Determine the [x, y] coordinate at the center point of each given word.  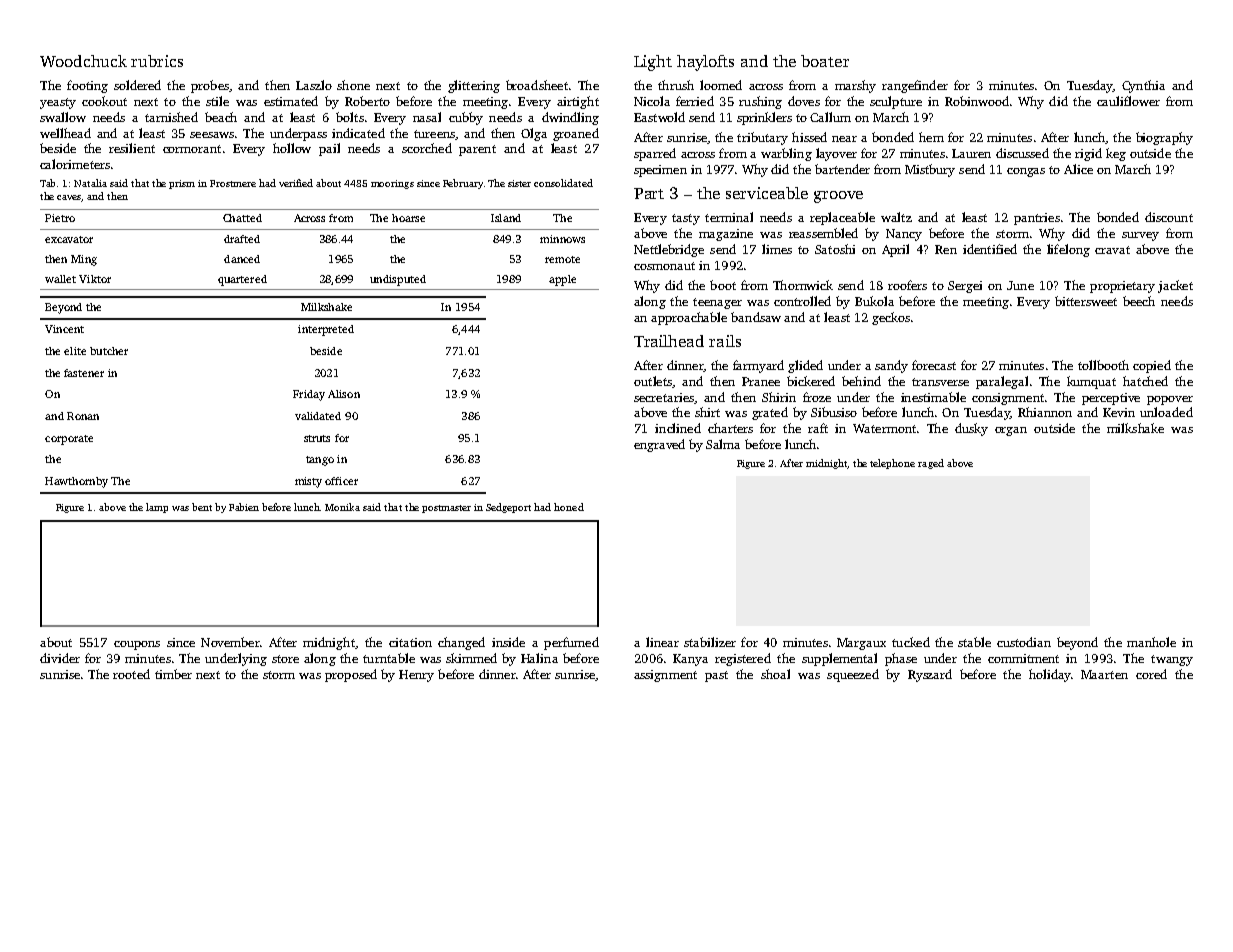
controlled [802, 301]
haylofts [705, 63]
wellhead [65, 133]
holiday [1050, 675]
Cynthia [1143, 86]
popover [1170, 400]
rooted [131, 674]
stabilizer [710, 642]
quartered [242, 280]
